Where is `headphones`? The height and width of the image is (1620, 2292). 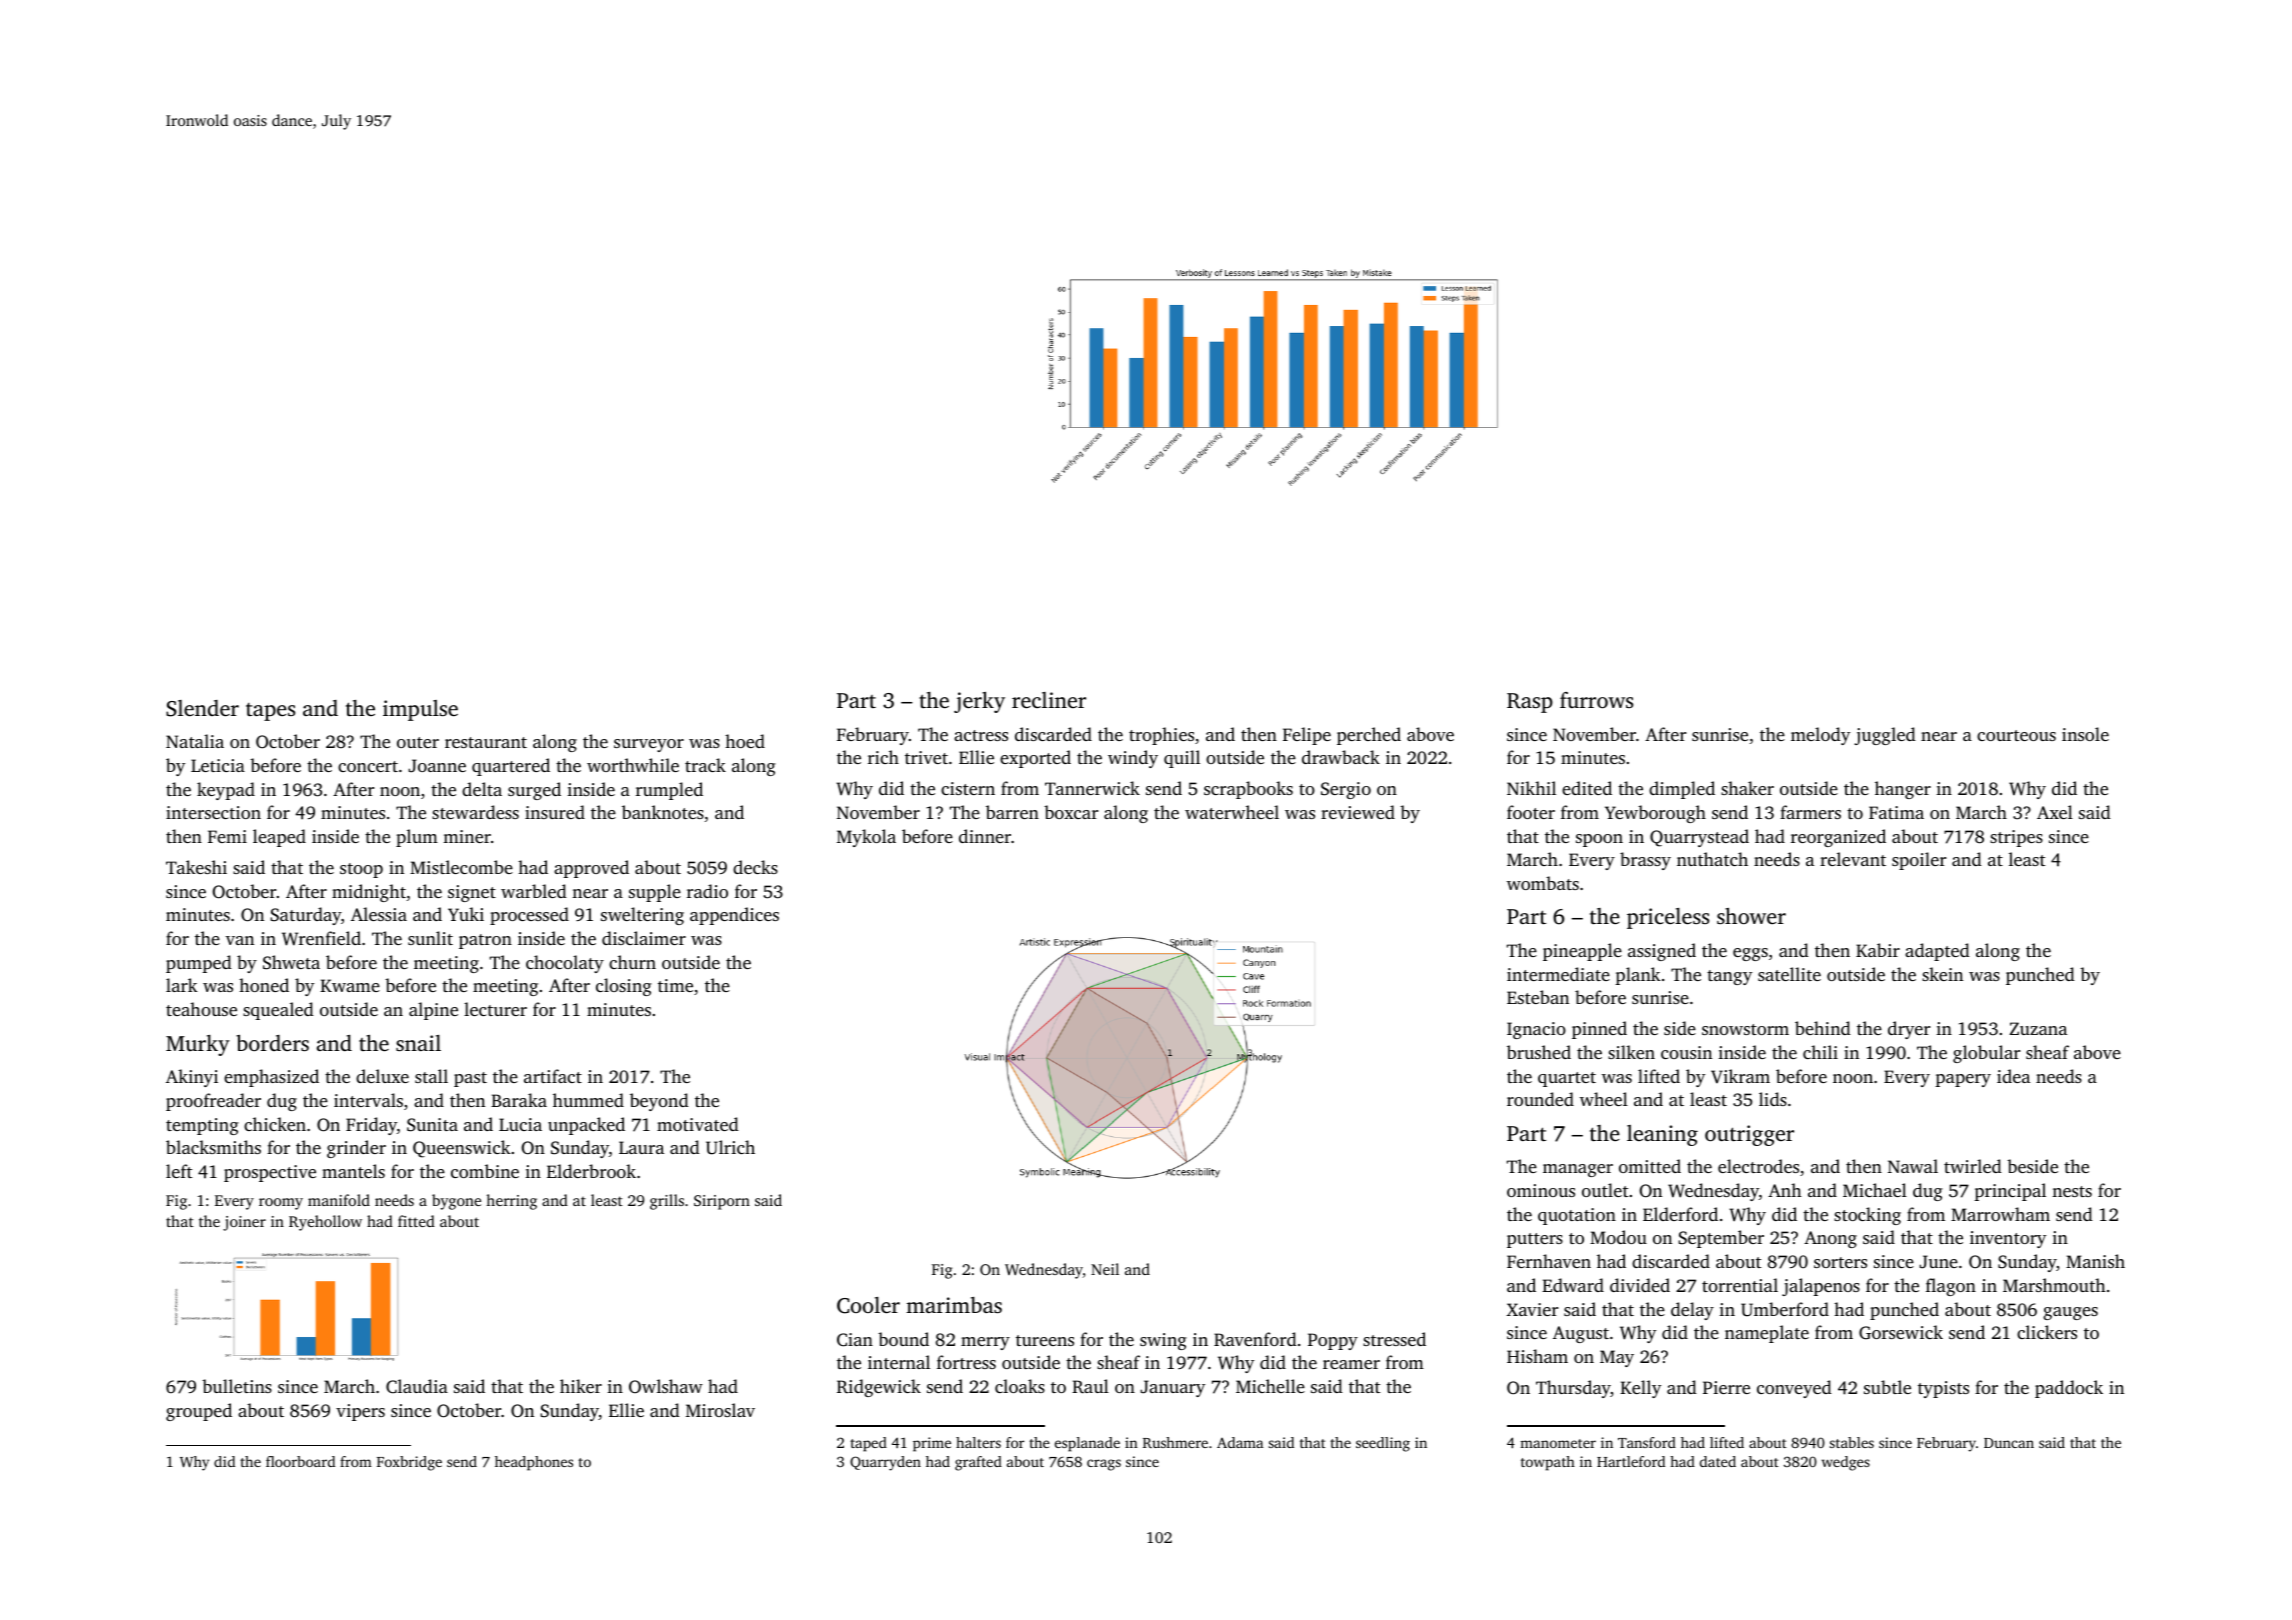
headphones is located at coordinates (534, 1463).
